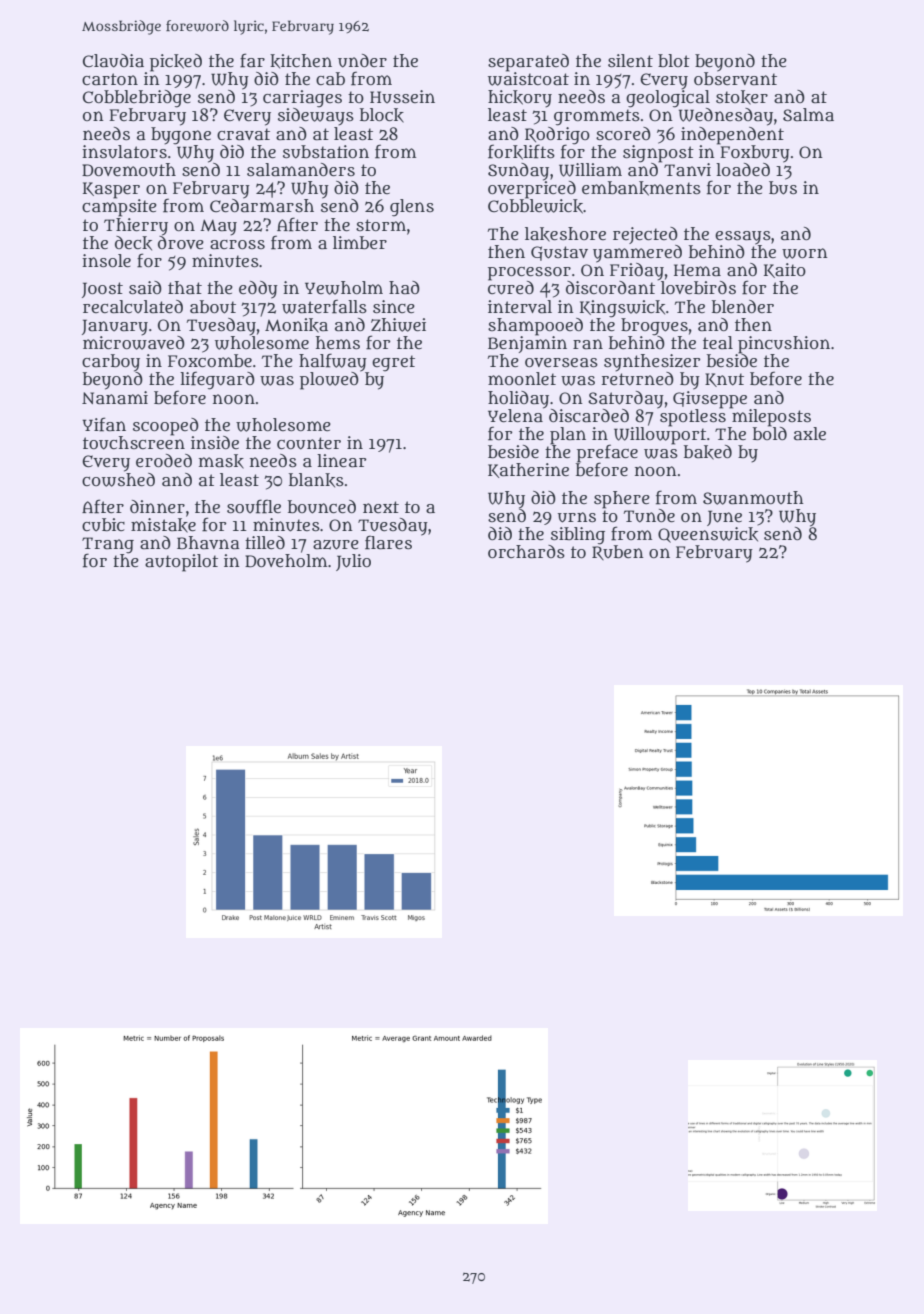  What do you see at coordinates (243, 134) in the screenshot?
I see `cravat` at bounding box center [243, 134].
